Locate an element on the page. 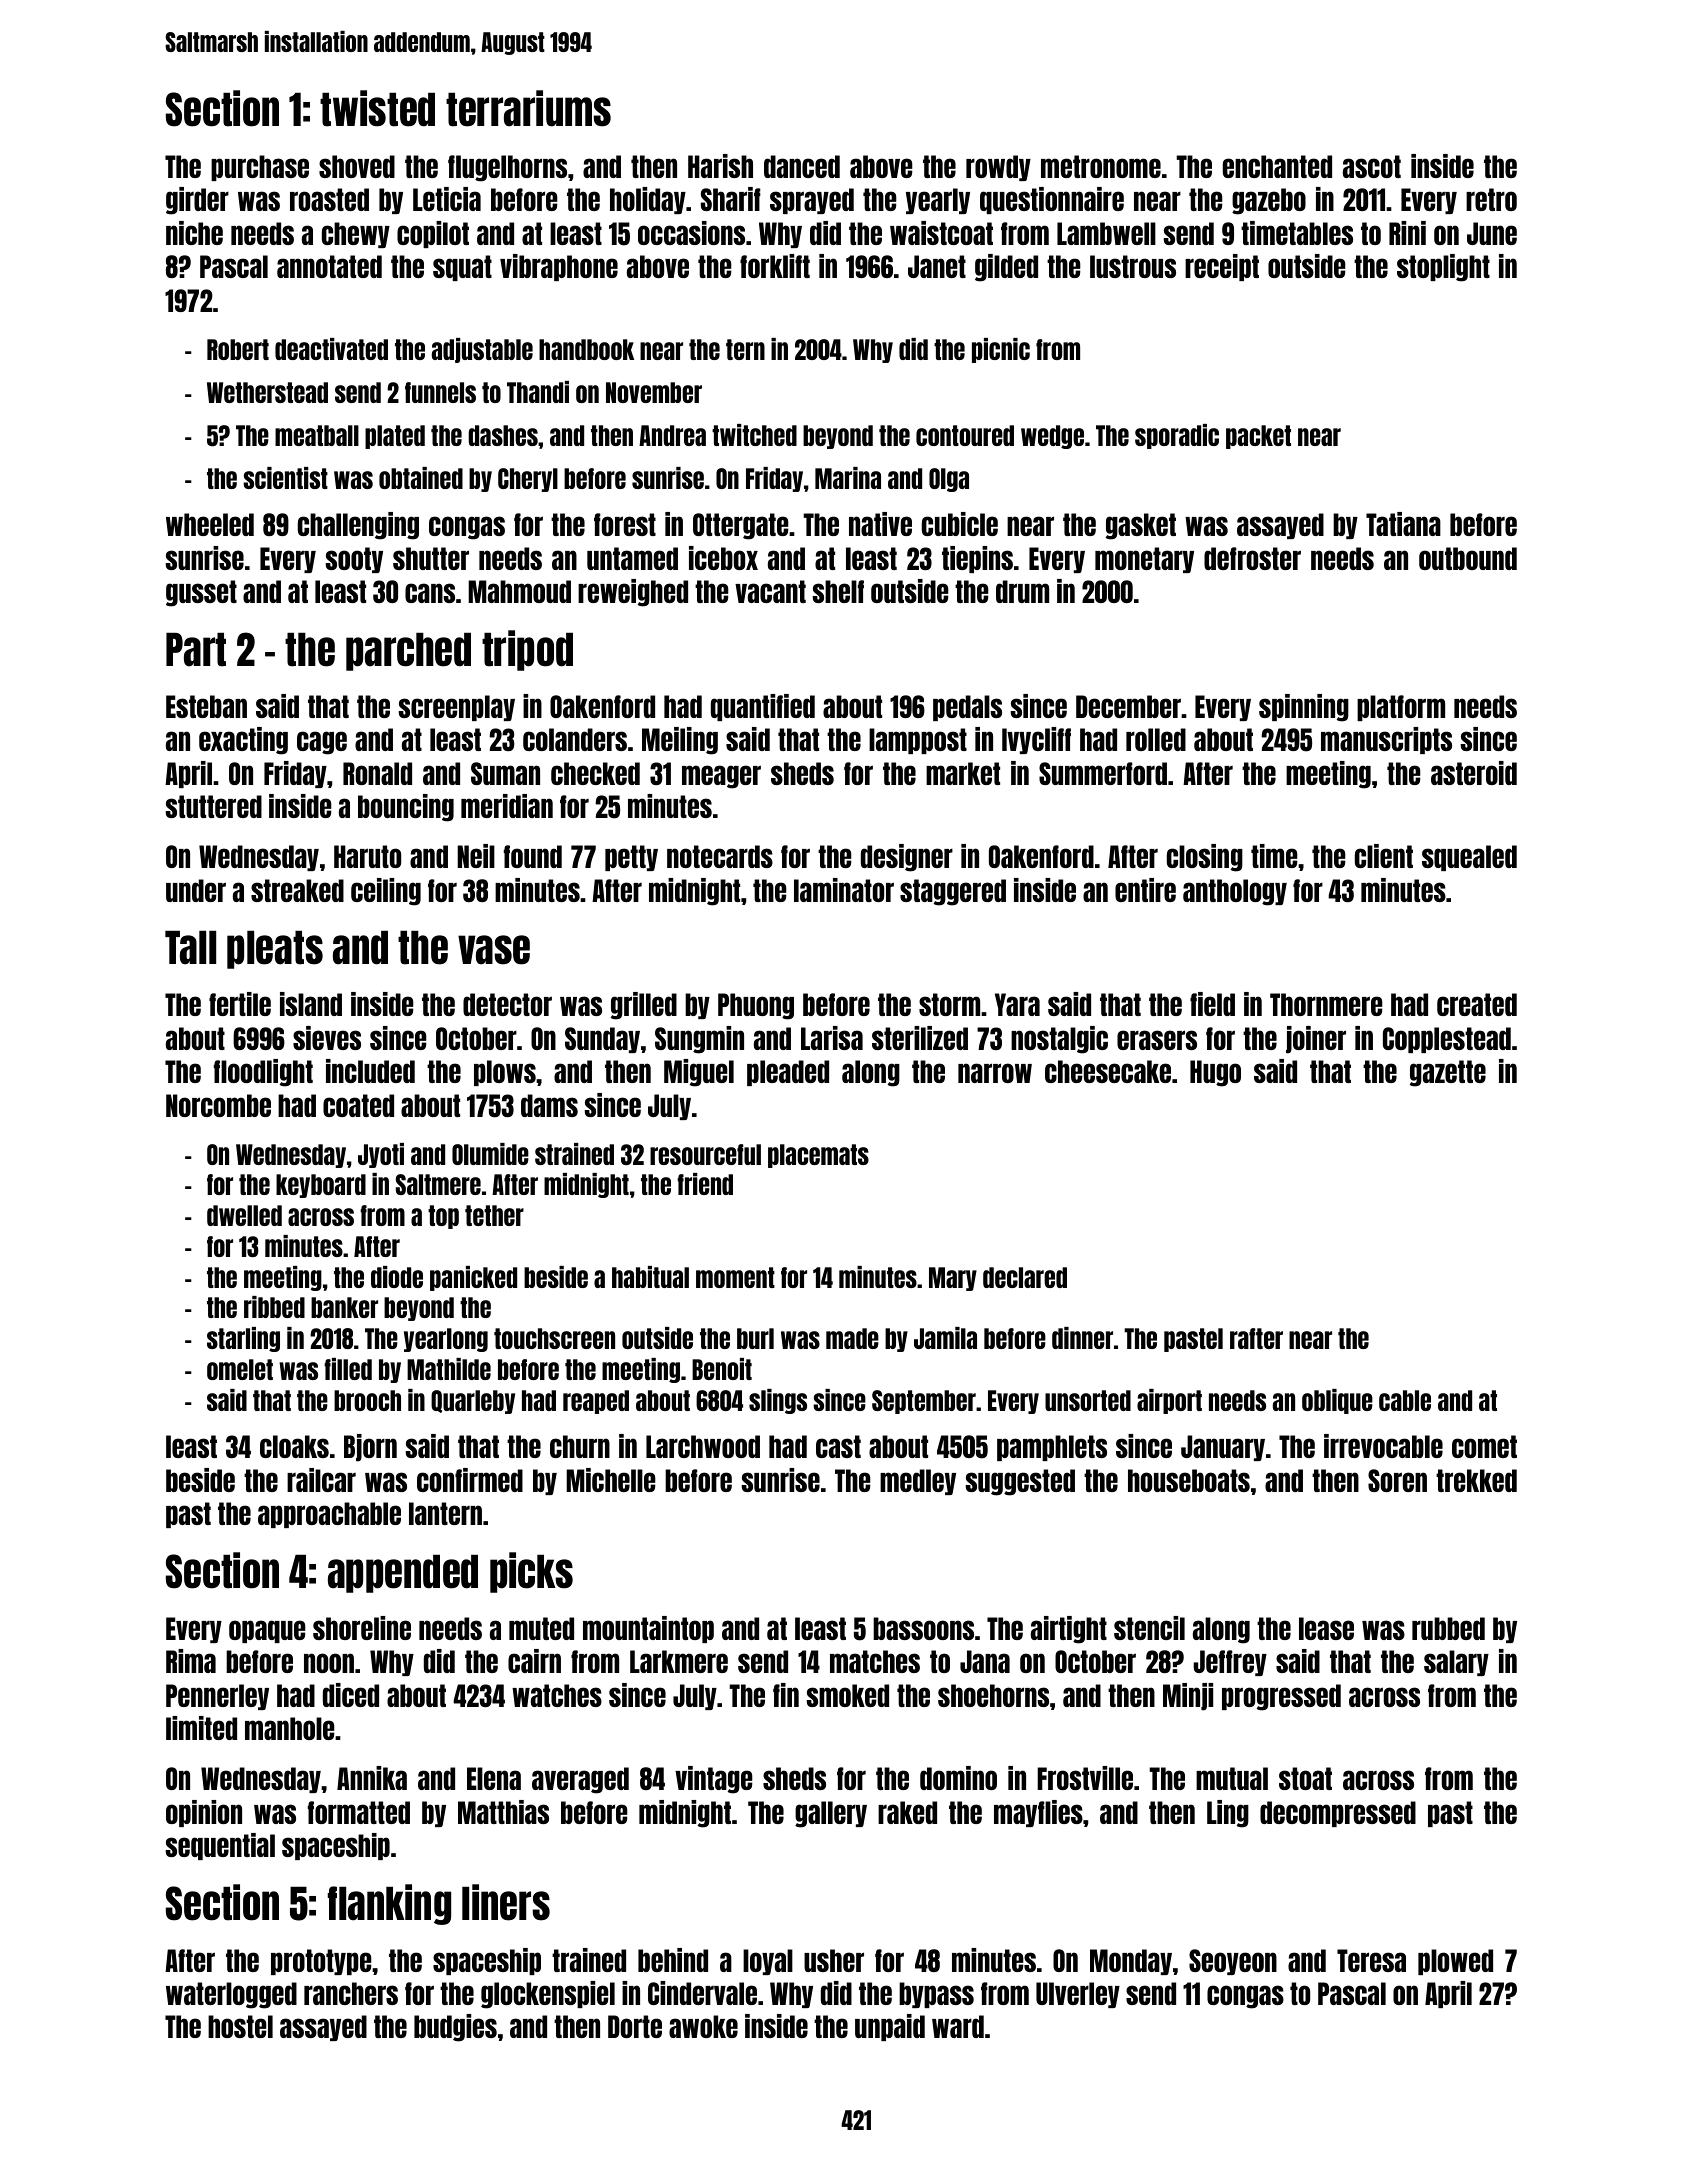 Image resolution: width=1683 pixels, height=2178 pixels. stoplight is located at coordinates (1443, 268).
